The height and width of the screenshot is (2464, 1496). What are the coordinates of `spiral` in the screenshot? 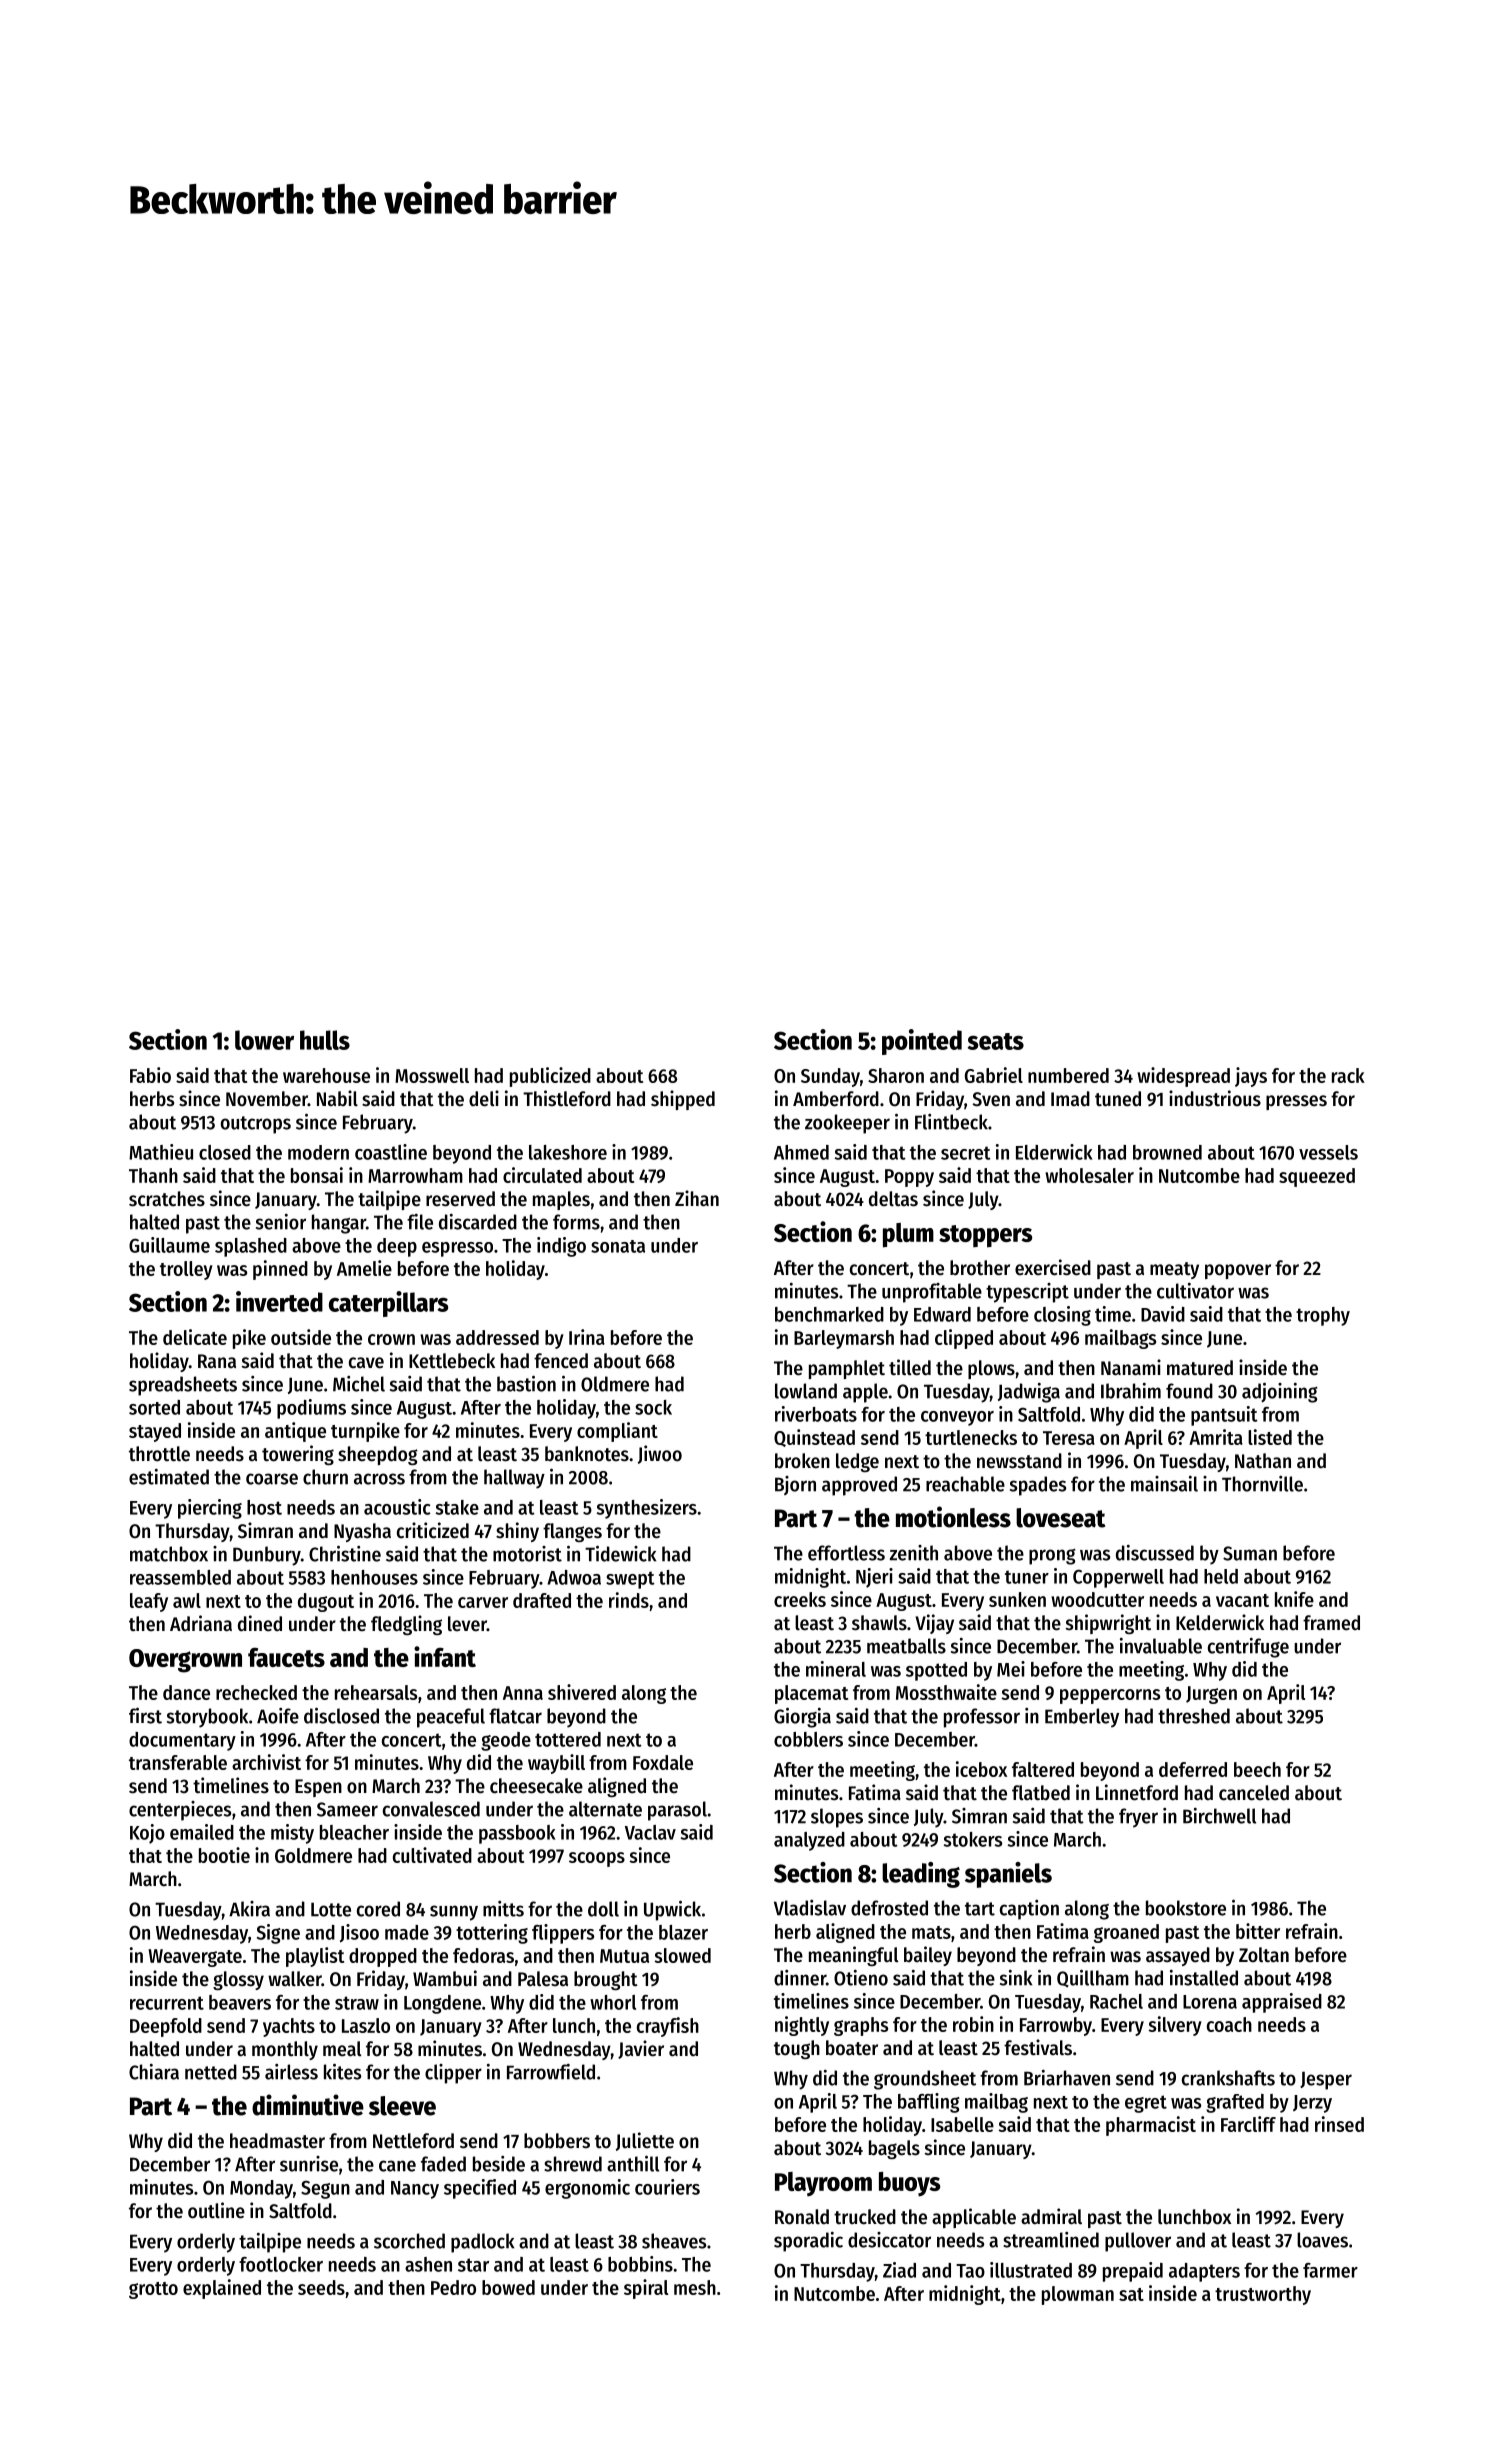 It's located at (646, 2289).
